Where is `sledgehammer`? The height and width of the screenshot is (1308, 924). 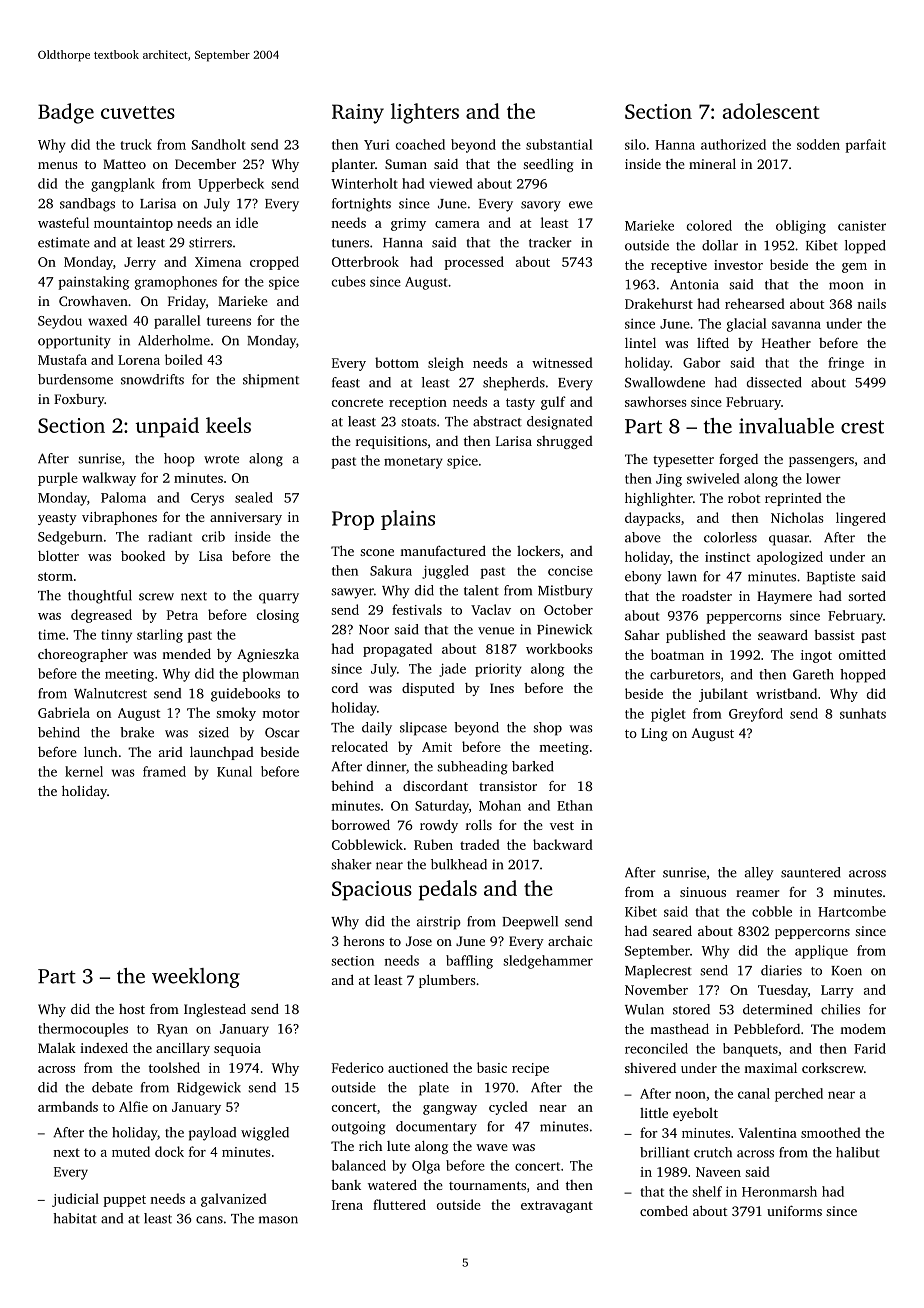 sledgehammer is located at coordinates (548, 962).
